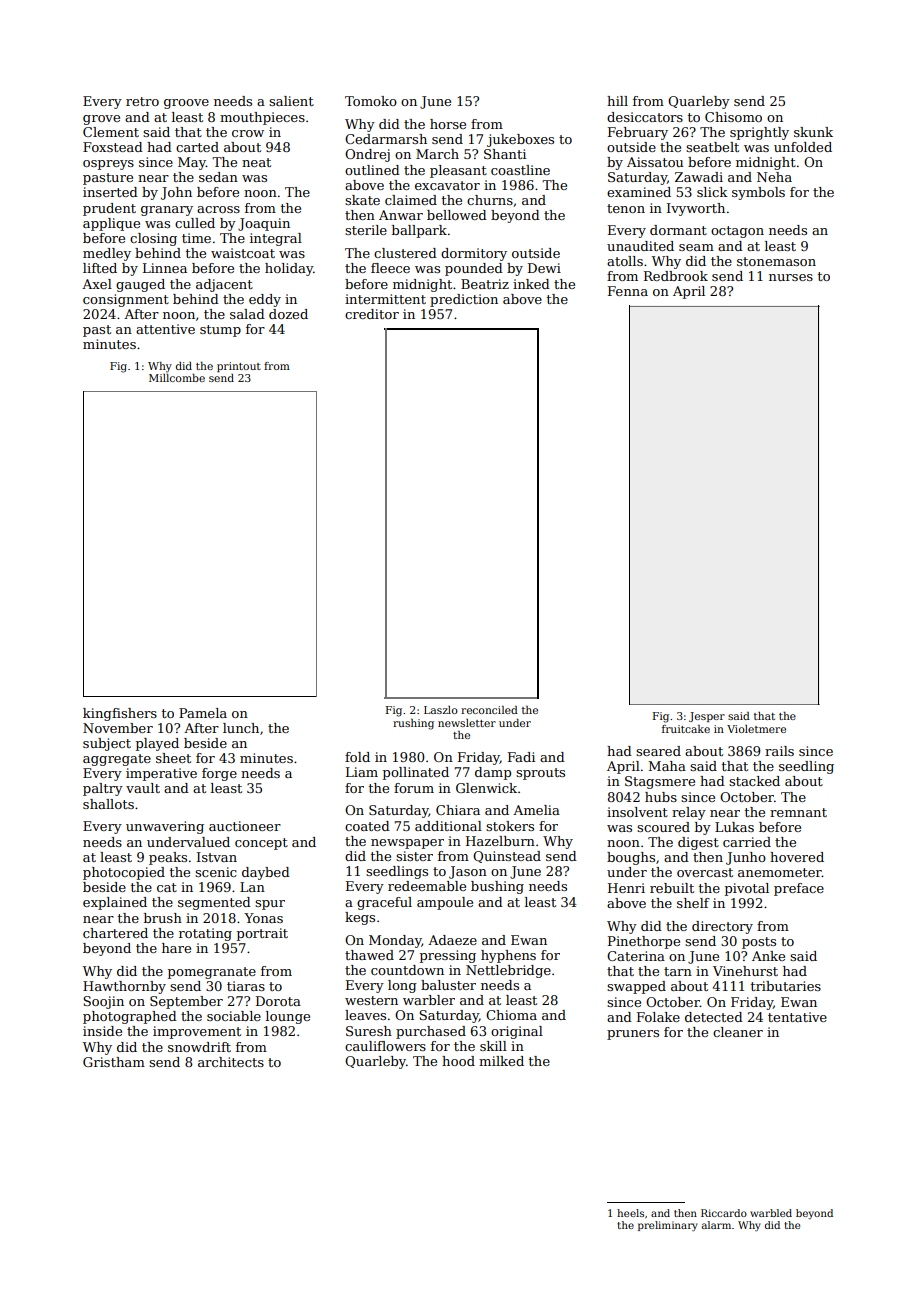 This screenshot has width=924, height=1308. I want to click on architects, so click(231, 1062).
